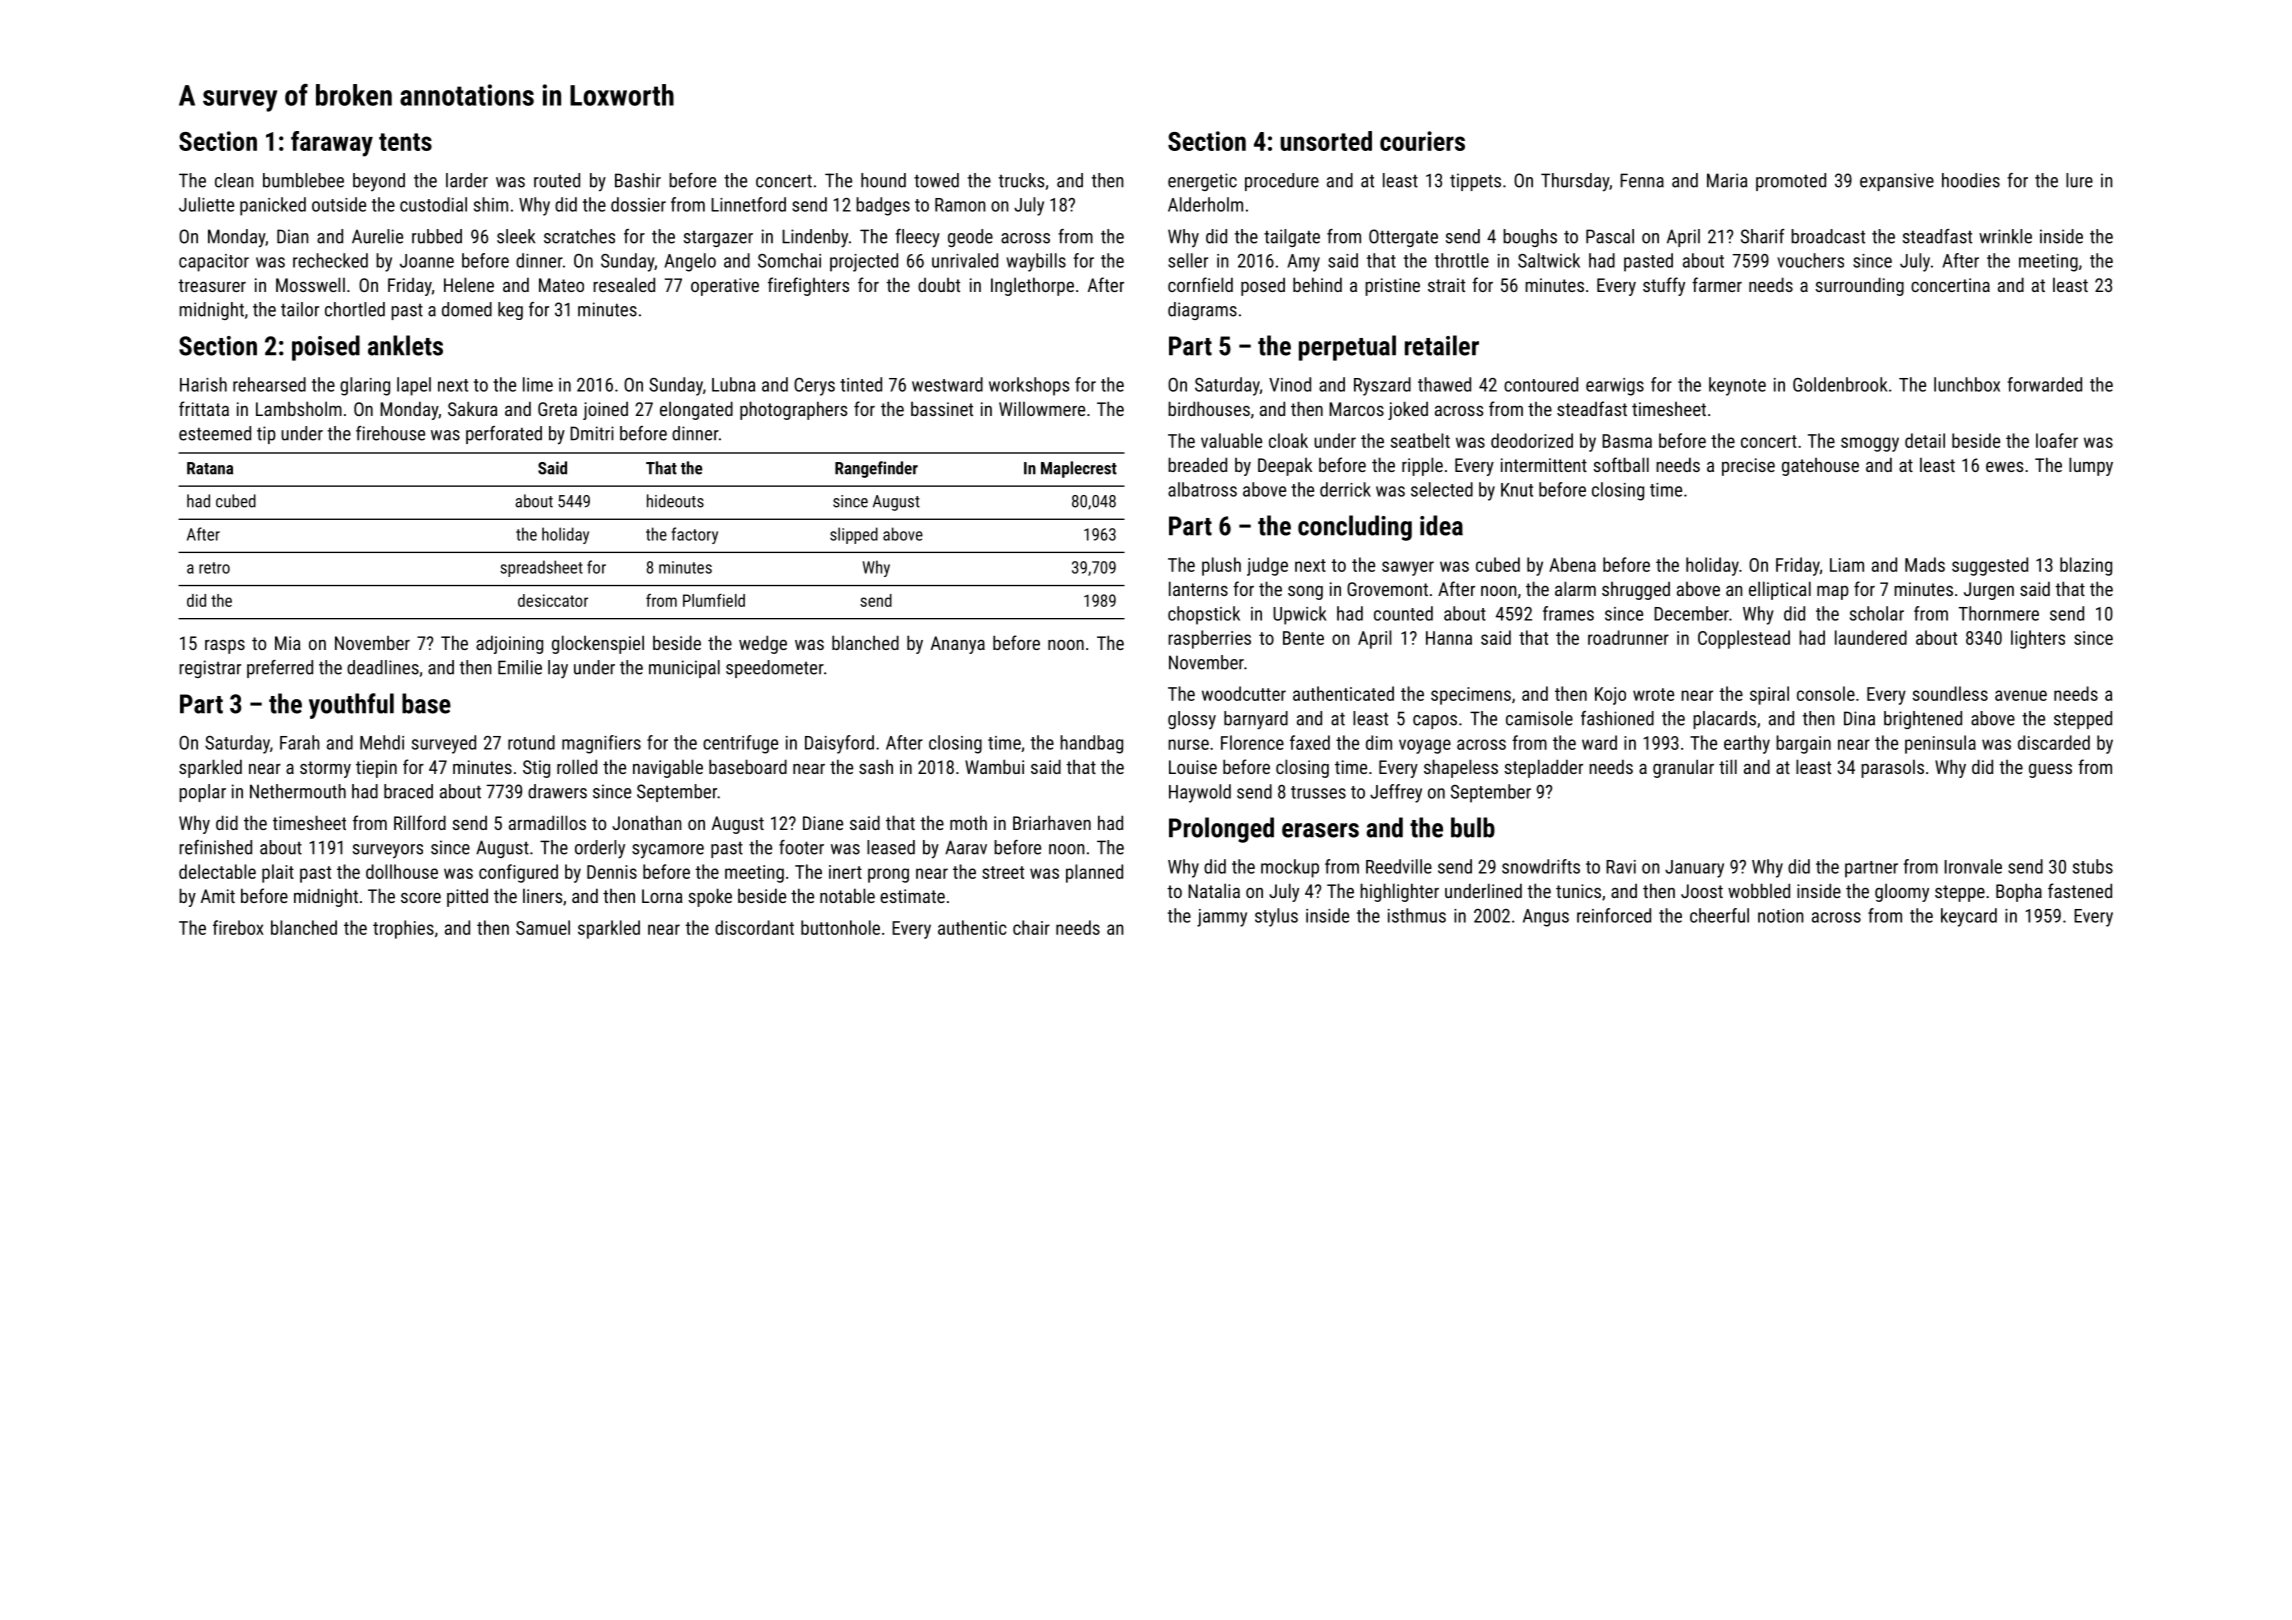  I want to click on Samuel, so click(543, 927).
